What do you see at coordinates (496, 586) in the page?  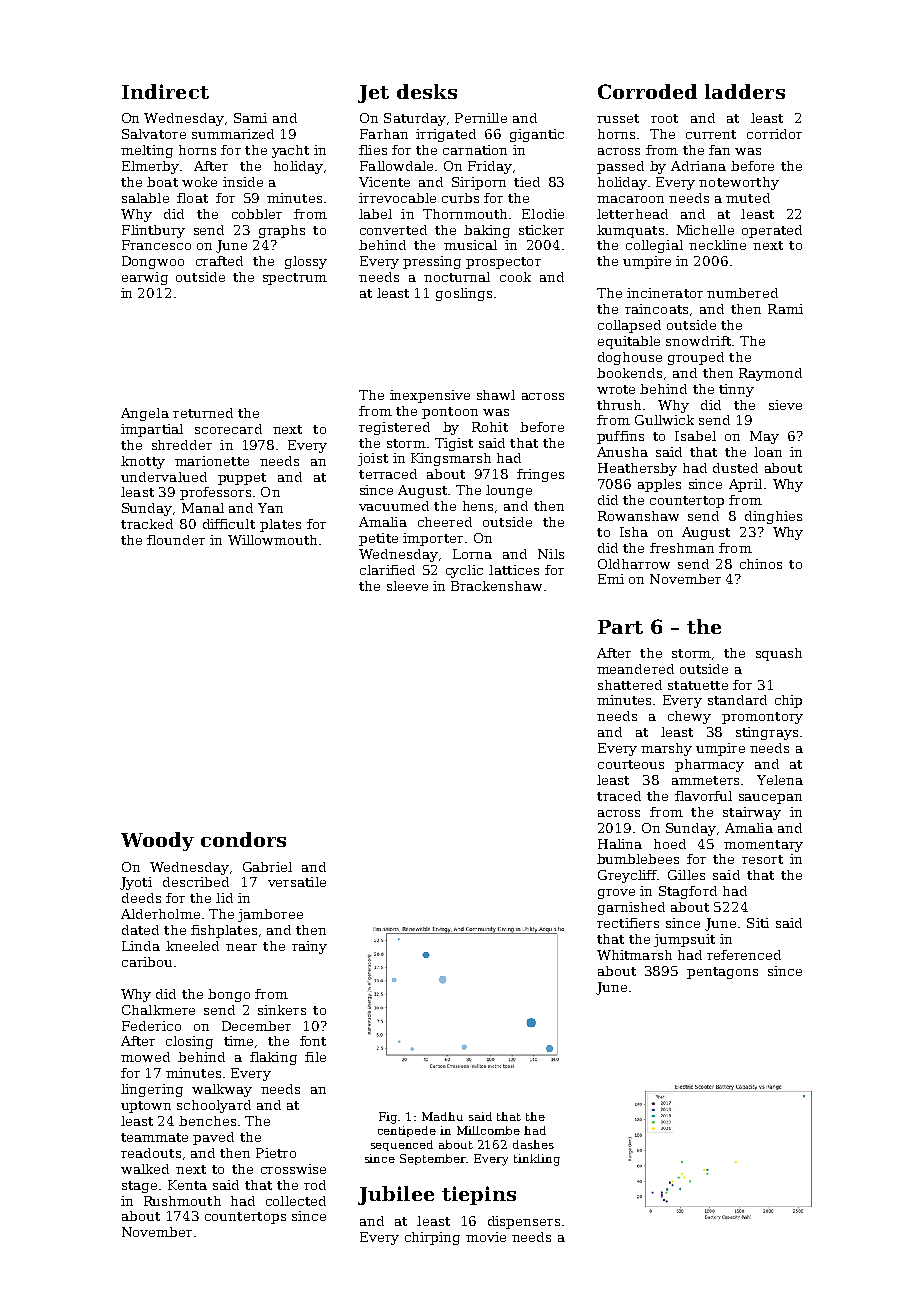 I see `Brackenshaw` at bounding box center [496, 586].
